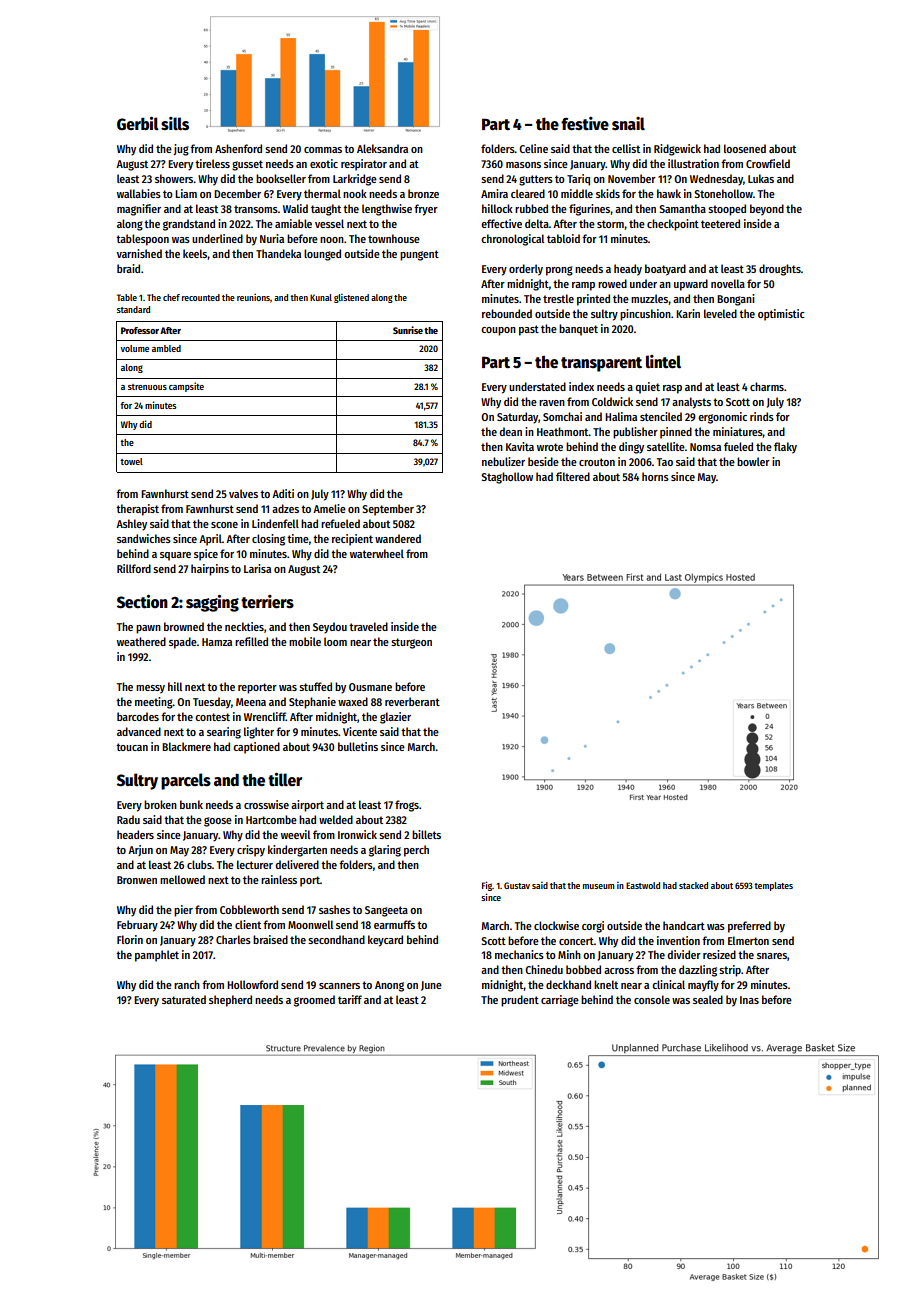 Image resolution: width=924 pixels, height=1308 pixels. I want to click on nook, so click(355, 193).
